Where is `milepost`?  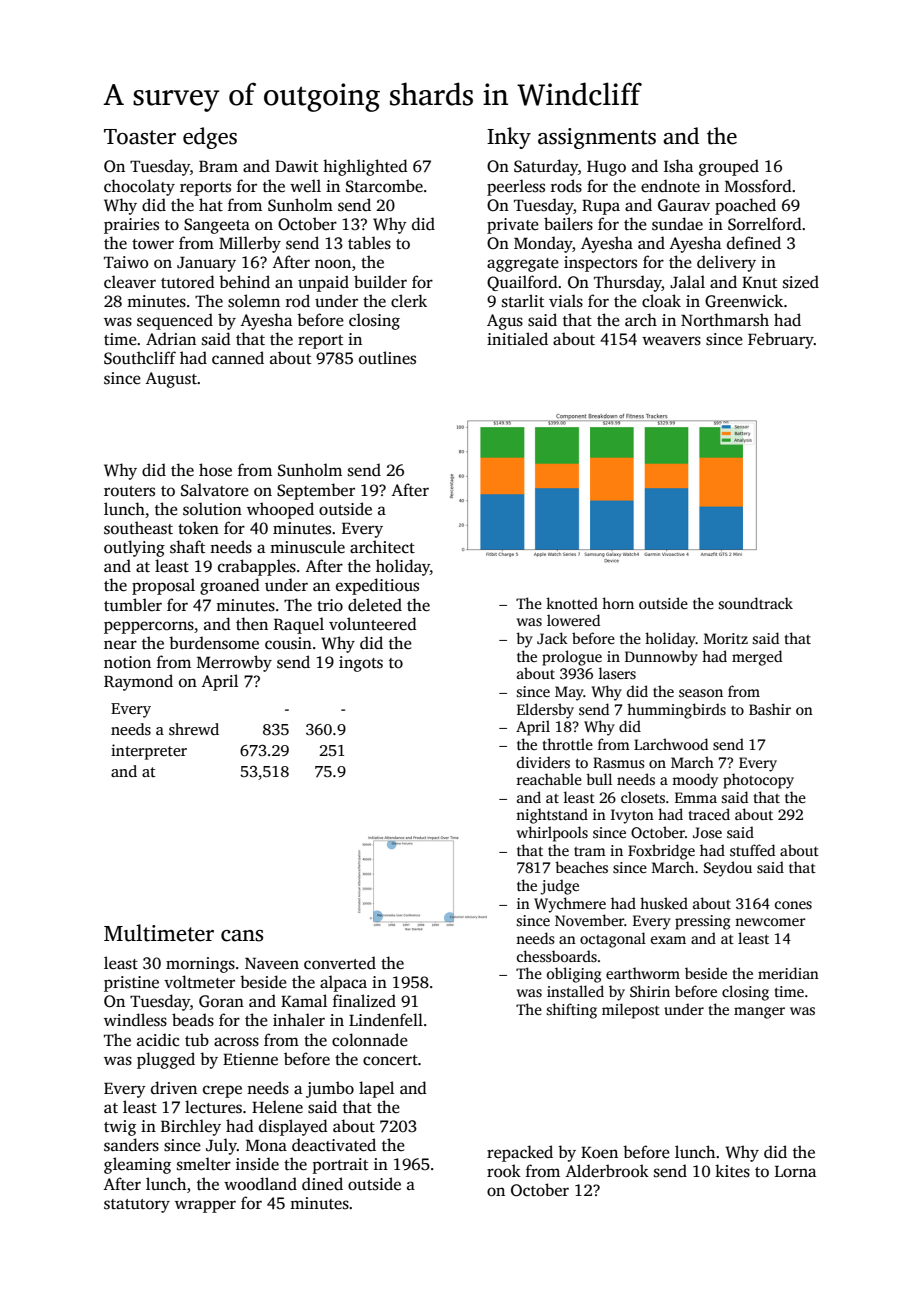 milepost is located at coordinates (631, 1011).
